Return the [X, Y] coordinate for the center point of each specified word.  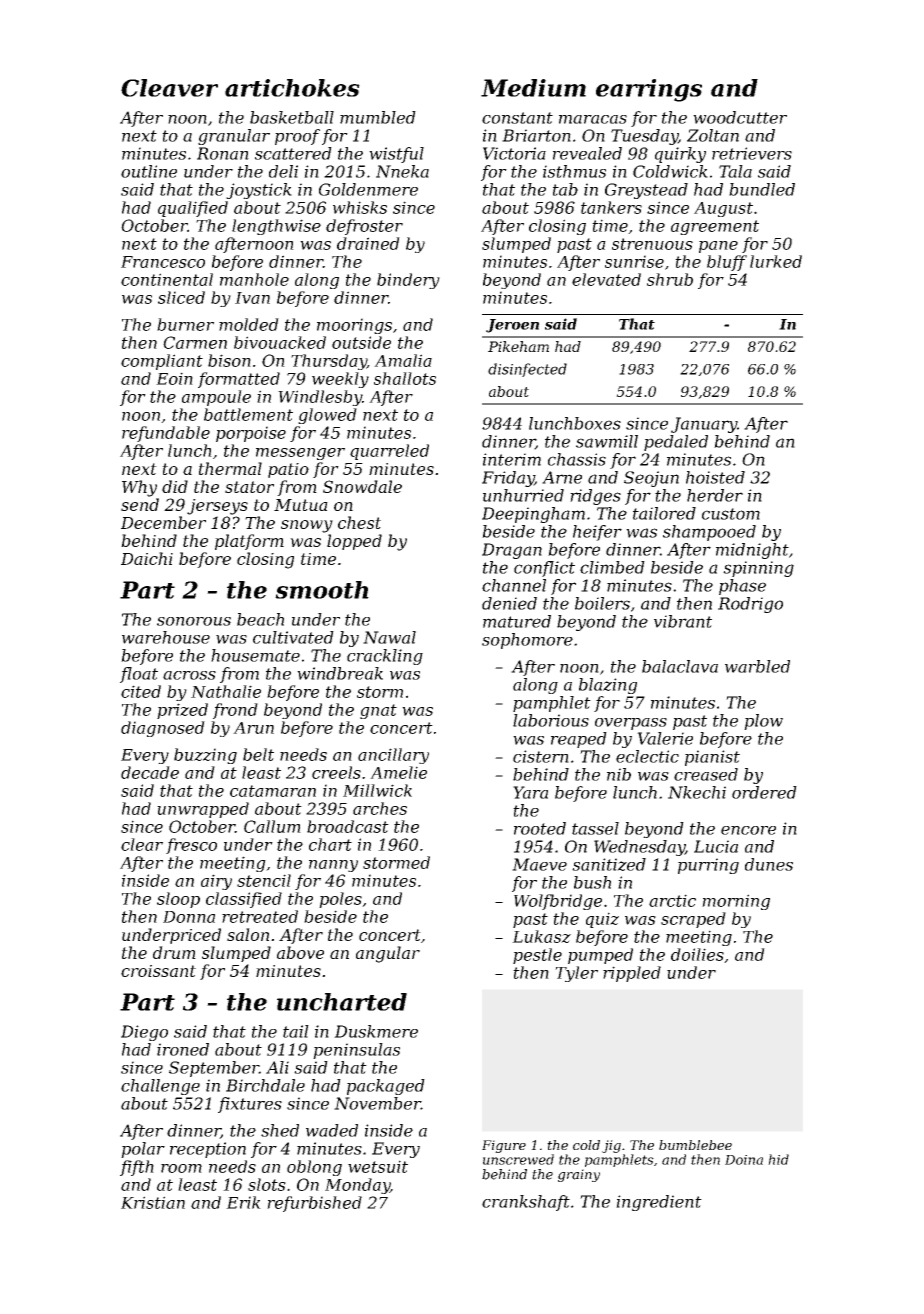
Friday [508, 479]
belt [258, 754]
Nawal [389, 637]
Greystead [646, 191]
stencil [264, 880]
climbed [612, 567]
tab [565, 189]
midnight [752, 551]
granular [234, 137]
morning [736, 902]
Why [139, 488]
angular [388, 954]
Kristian [153, 1202]
